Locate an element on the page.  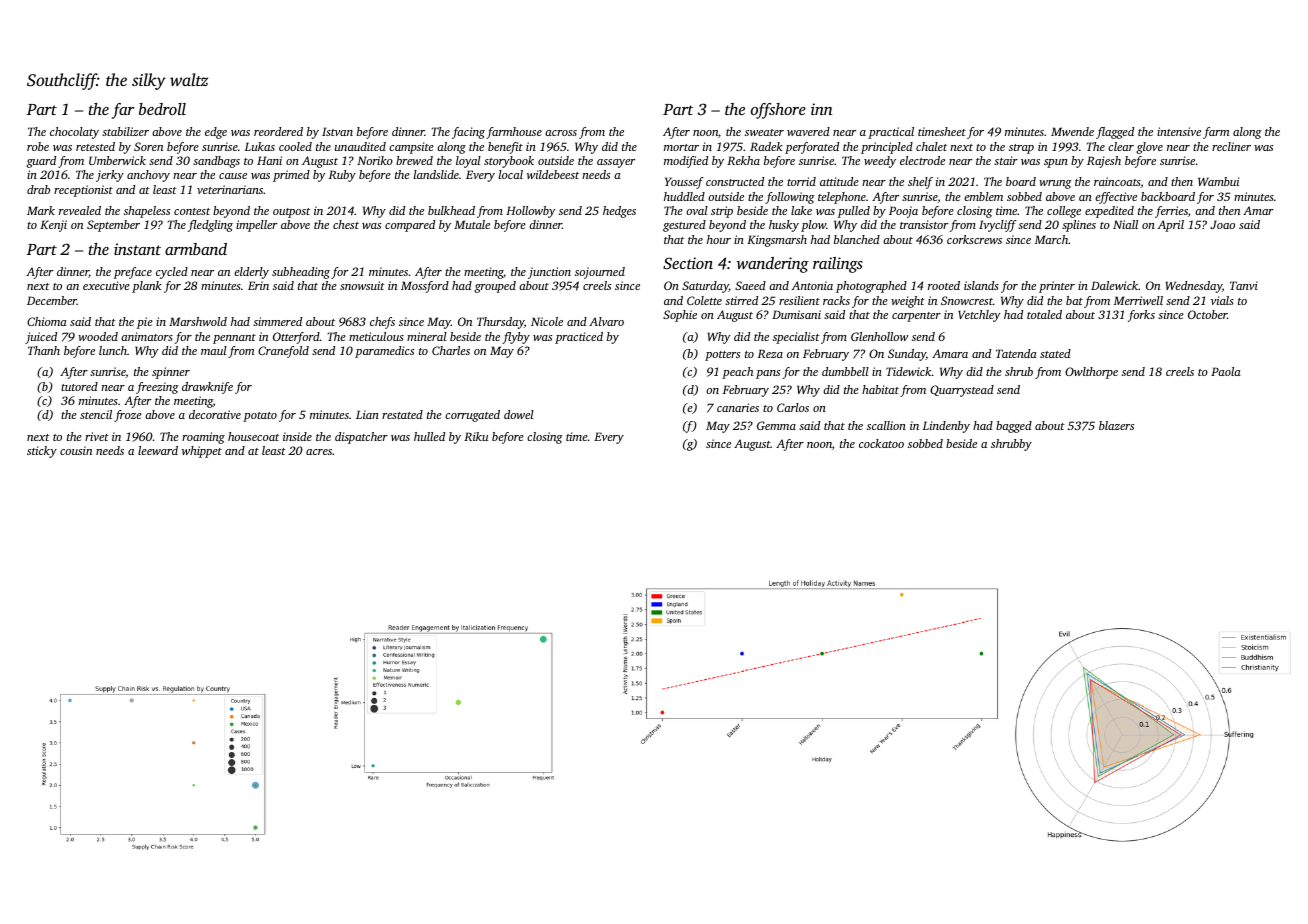
intensive is located at coordinates (1179, 131).
